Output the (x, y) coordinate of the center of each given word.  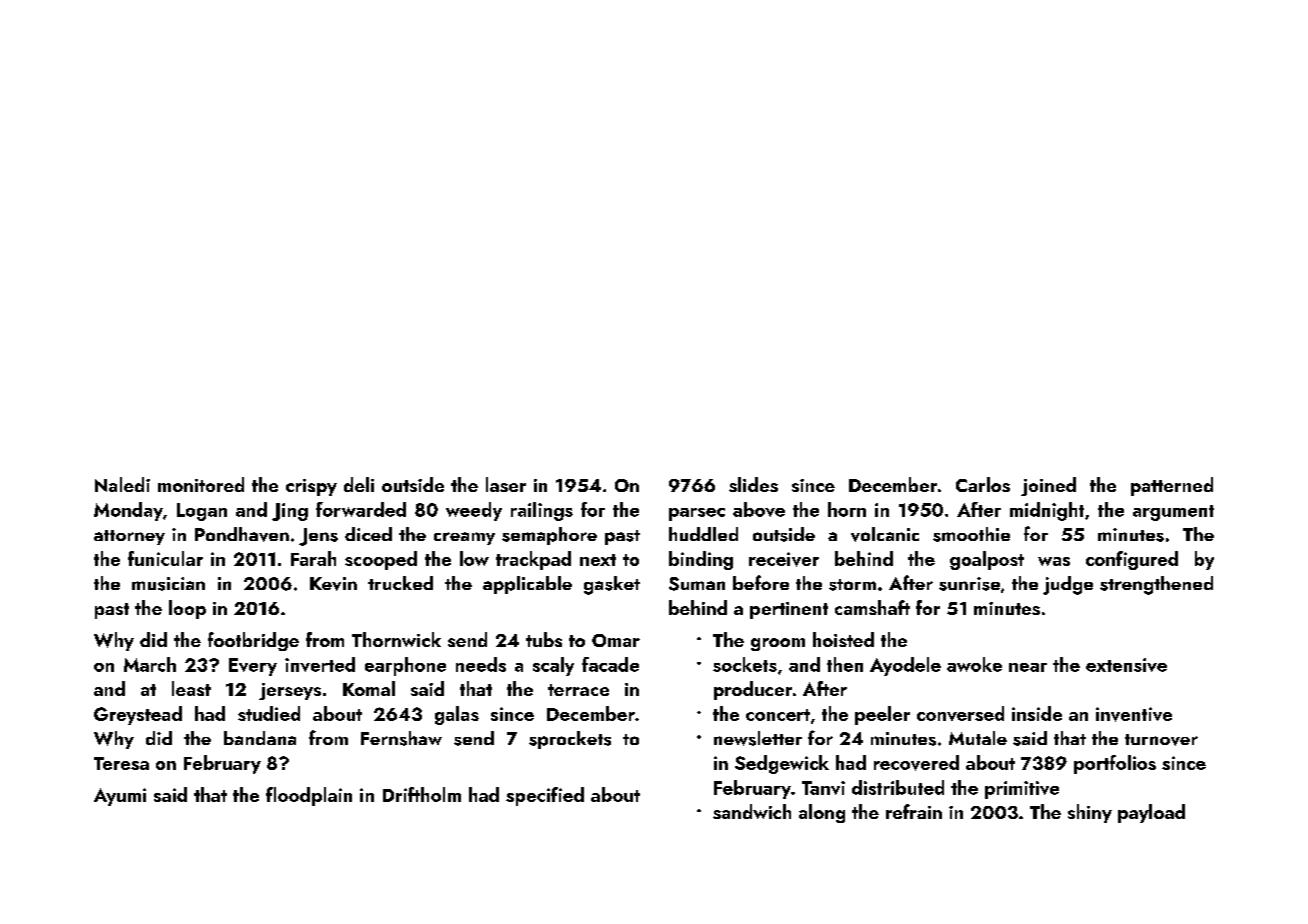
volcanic (885, 534)
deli (359, 484)
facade (610, 664)
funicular (165, 558)
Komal (369, 688)
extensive (1126, 665)
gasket (612, 585)
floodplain (309, 796)
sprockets (570, 740)
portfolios (1115, 764)
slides (753, 484)
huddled (703, 534)
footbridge (253, 641)
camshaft (872, 607)
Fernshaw (401, 738)
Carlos (983, 484)
